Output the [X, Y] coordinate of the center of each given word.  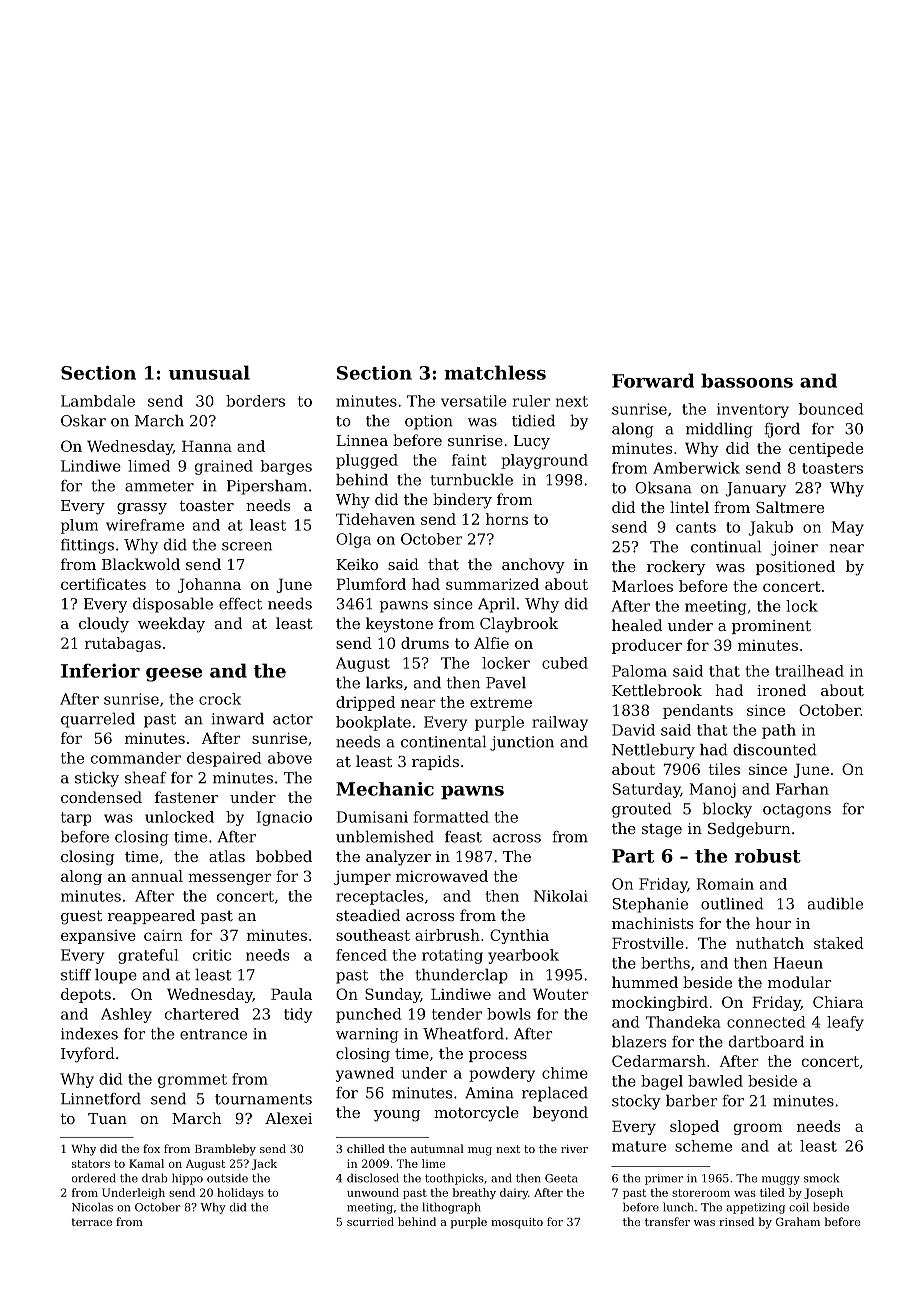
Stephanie [650, 905]
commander [136, 758]
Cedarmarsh [659, 1061]
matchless [495, 372]
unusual [209, 372]
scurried [370, 1221]
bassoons [747, 380]
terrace [92, 1222]
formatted [451, 817]
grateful [148, 956]
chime [565, 1073]
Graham [798, 1221]
